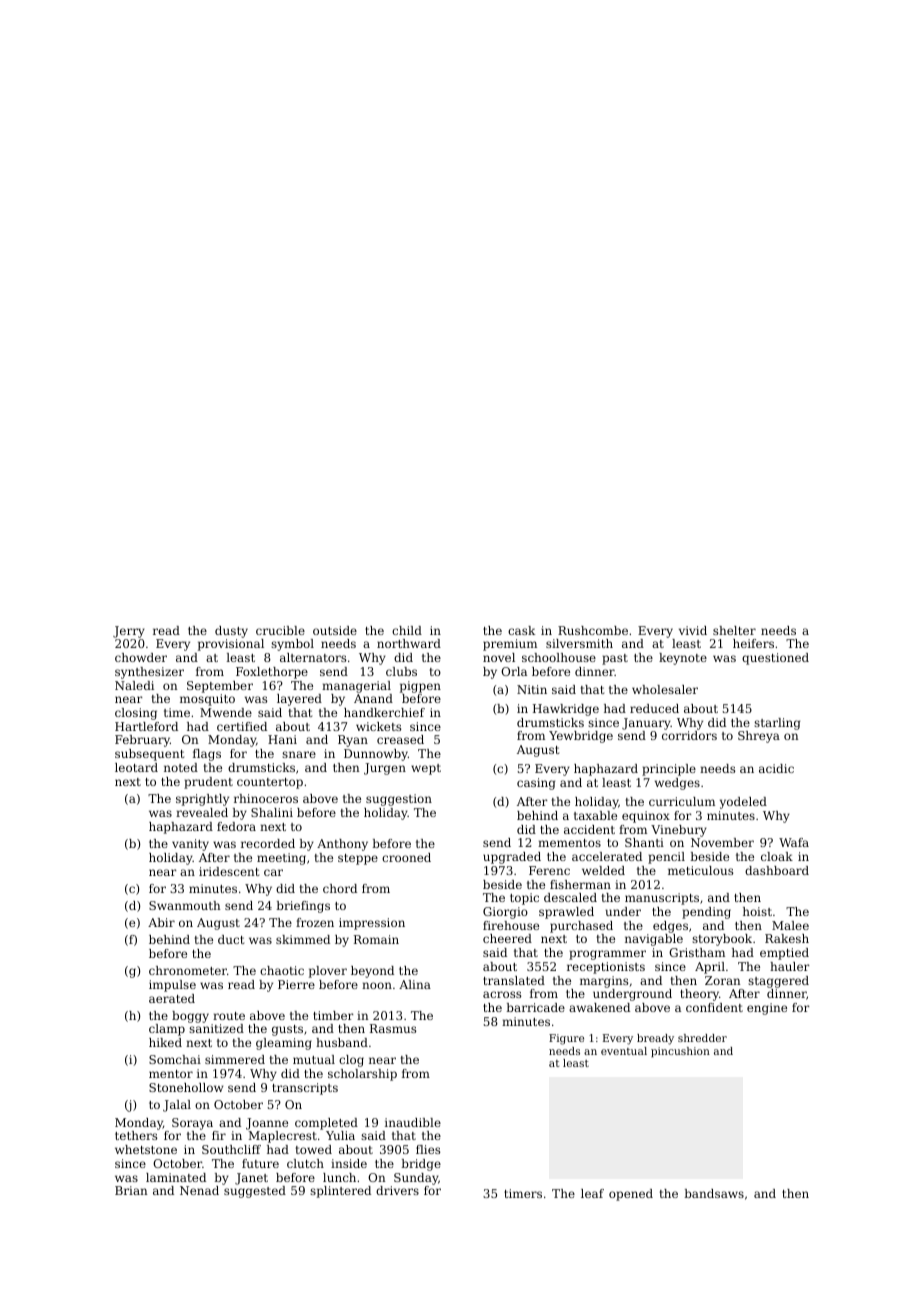 Image resolution: width=924 pixels, height=1308 pixels. What do you see at coordinates (607, 856) in the image?
I see `accelerated` at bounding box center [607, 856].
